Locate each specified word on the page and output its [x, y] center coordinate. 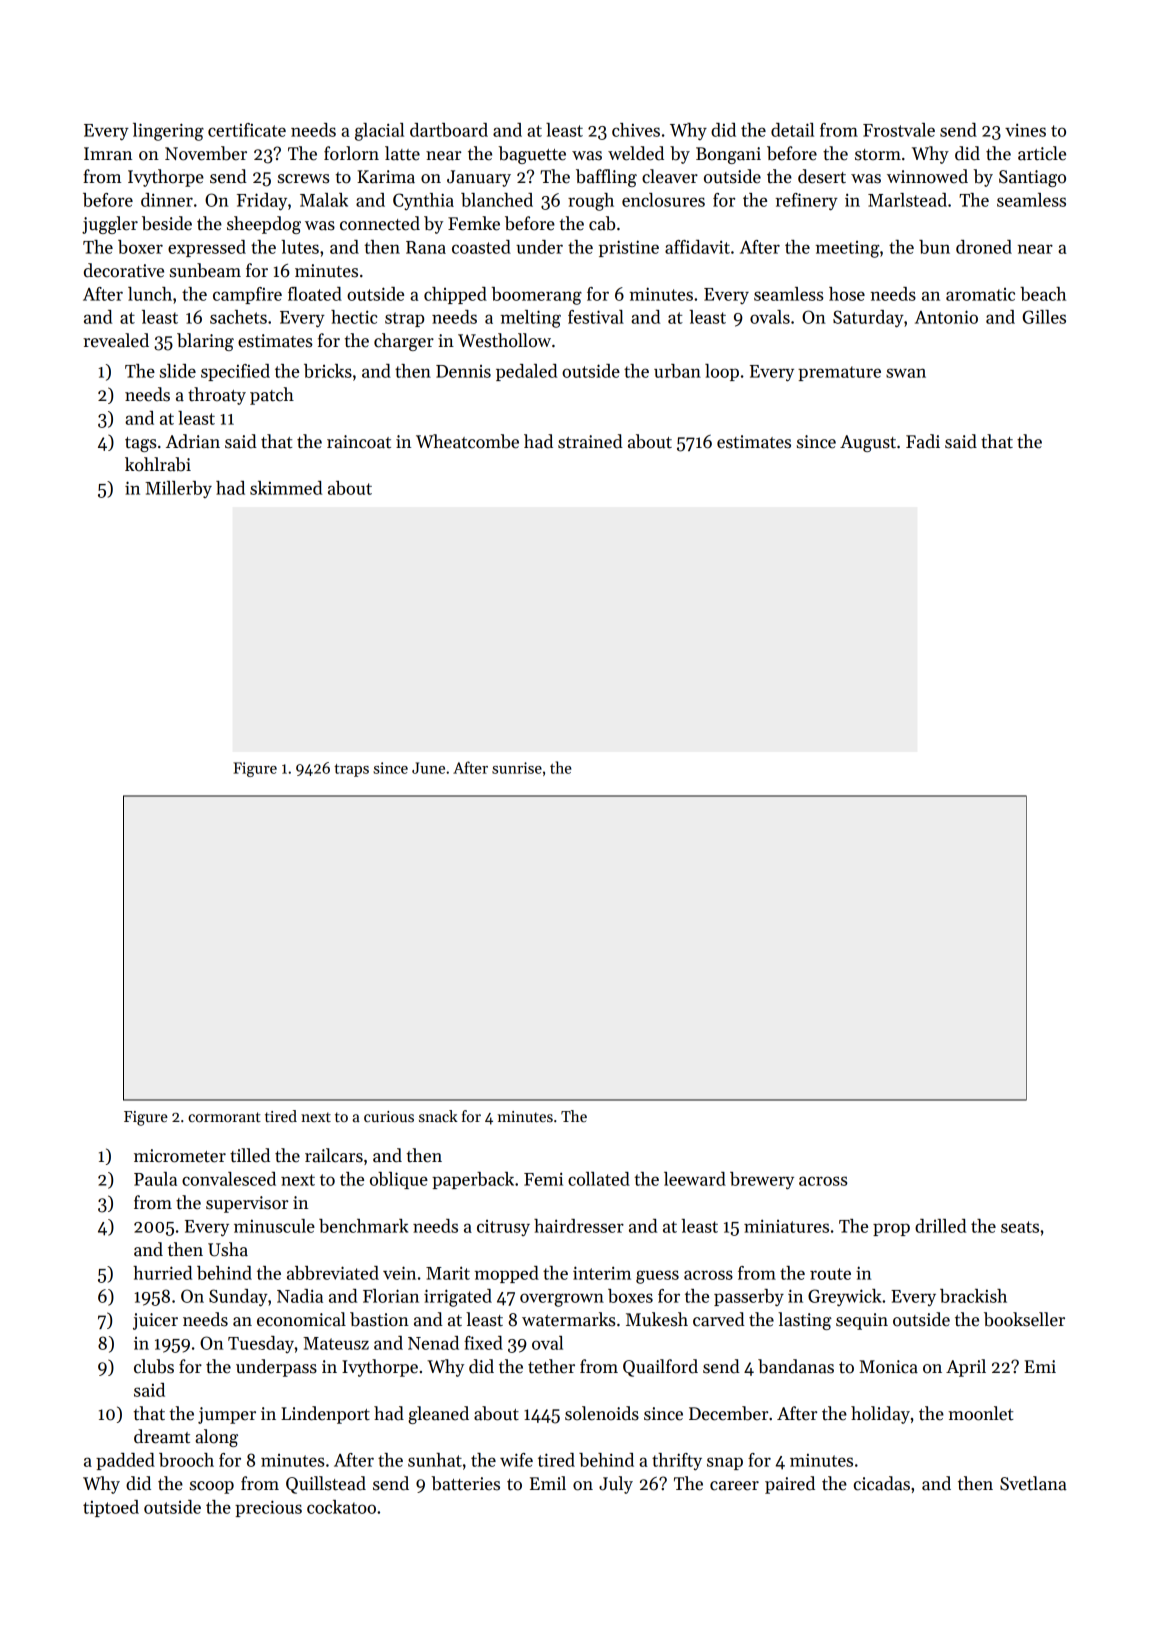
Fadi [923, 441]
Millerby [178, 489]
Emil [548, 1483]
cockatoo [341, 1507]
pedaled [526, 372]
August [868, 443]
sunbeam [205, 270]
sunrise [517, 768]
